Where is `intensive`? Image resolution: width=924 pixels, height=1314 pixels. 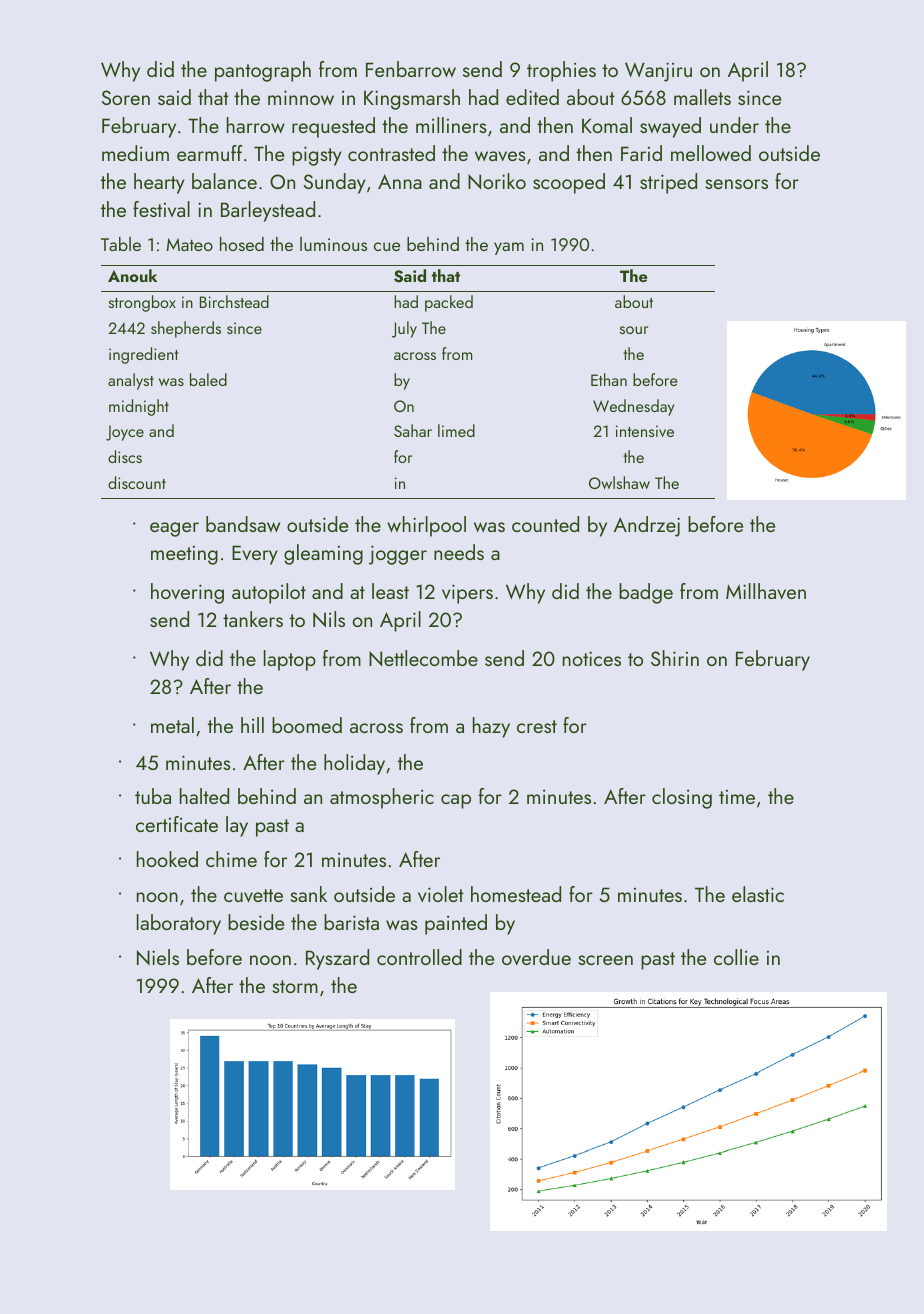 intensive is located at coordinates (645, 431).
